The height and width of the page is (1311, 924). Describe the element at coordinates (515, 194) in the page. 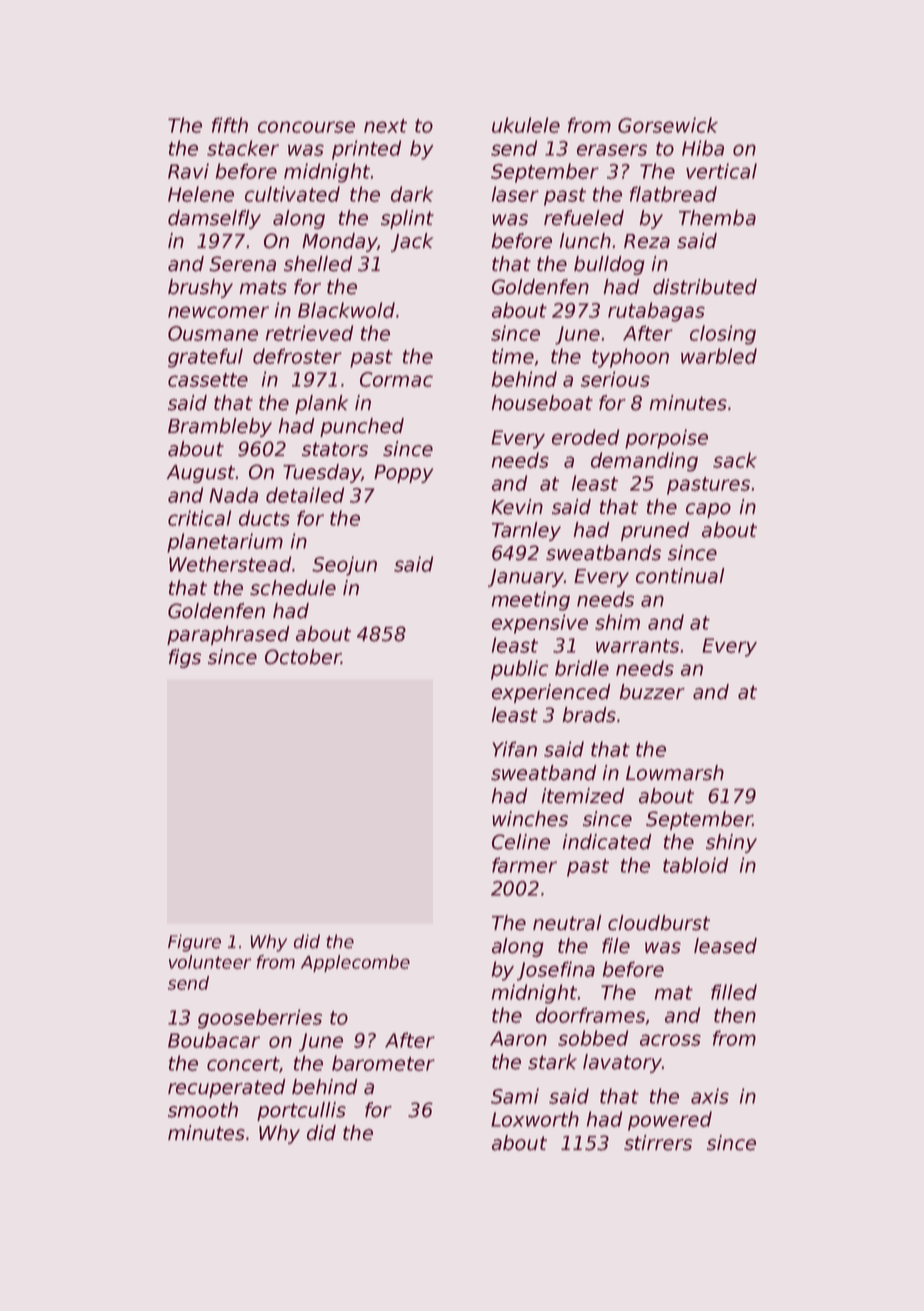

I see `laser` at that location.
